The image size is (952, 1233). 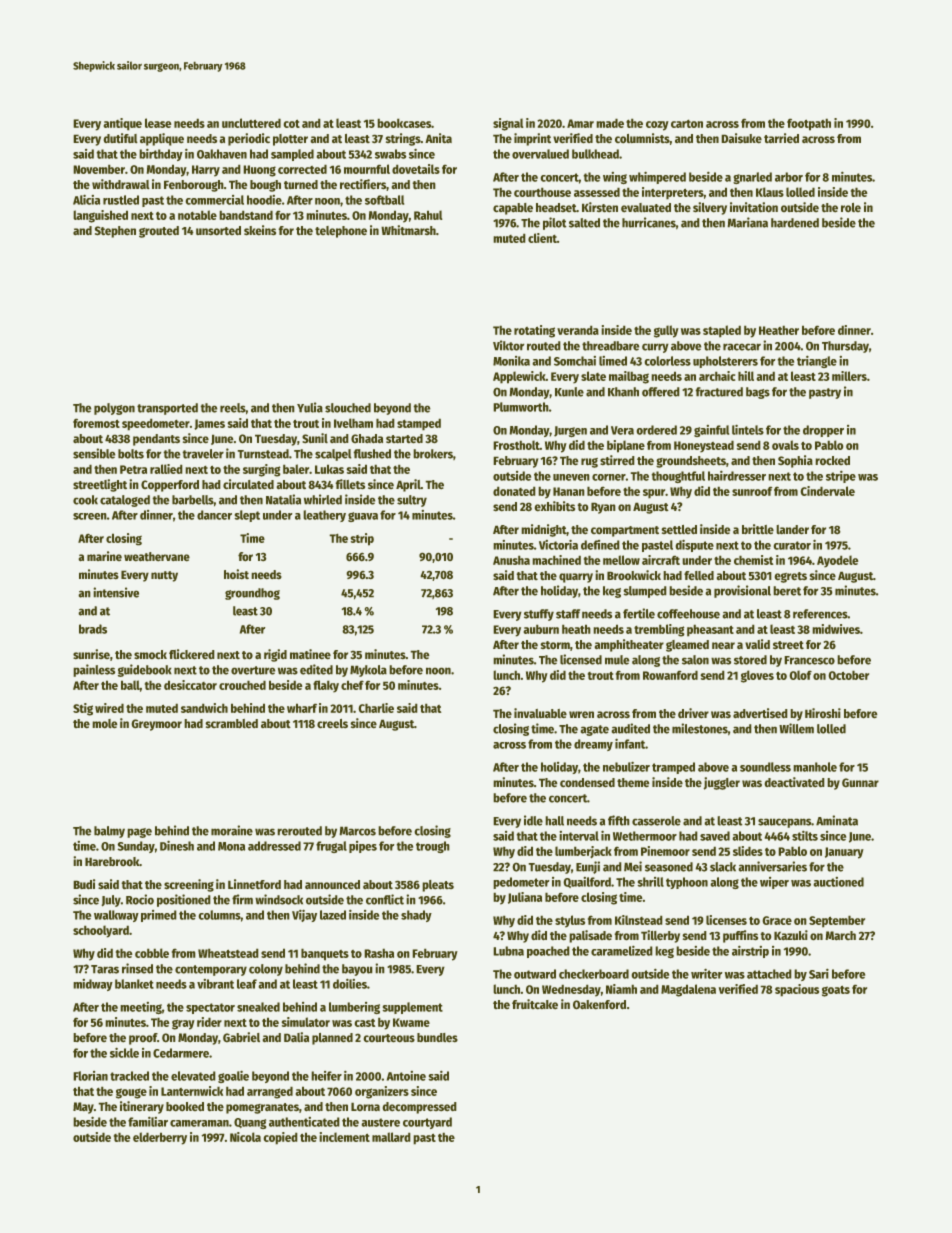 What do you see at coordinates (91, 1076) in the image?
I see `Florian` at bounding box center [91, 1076].
